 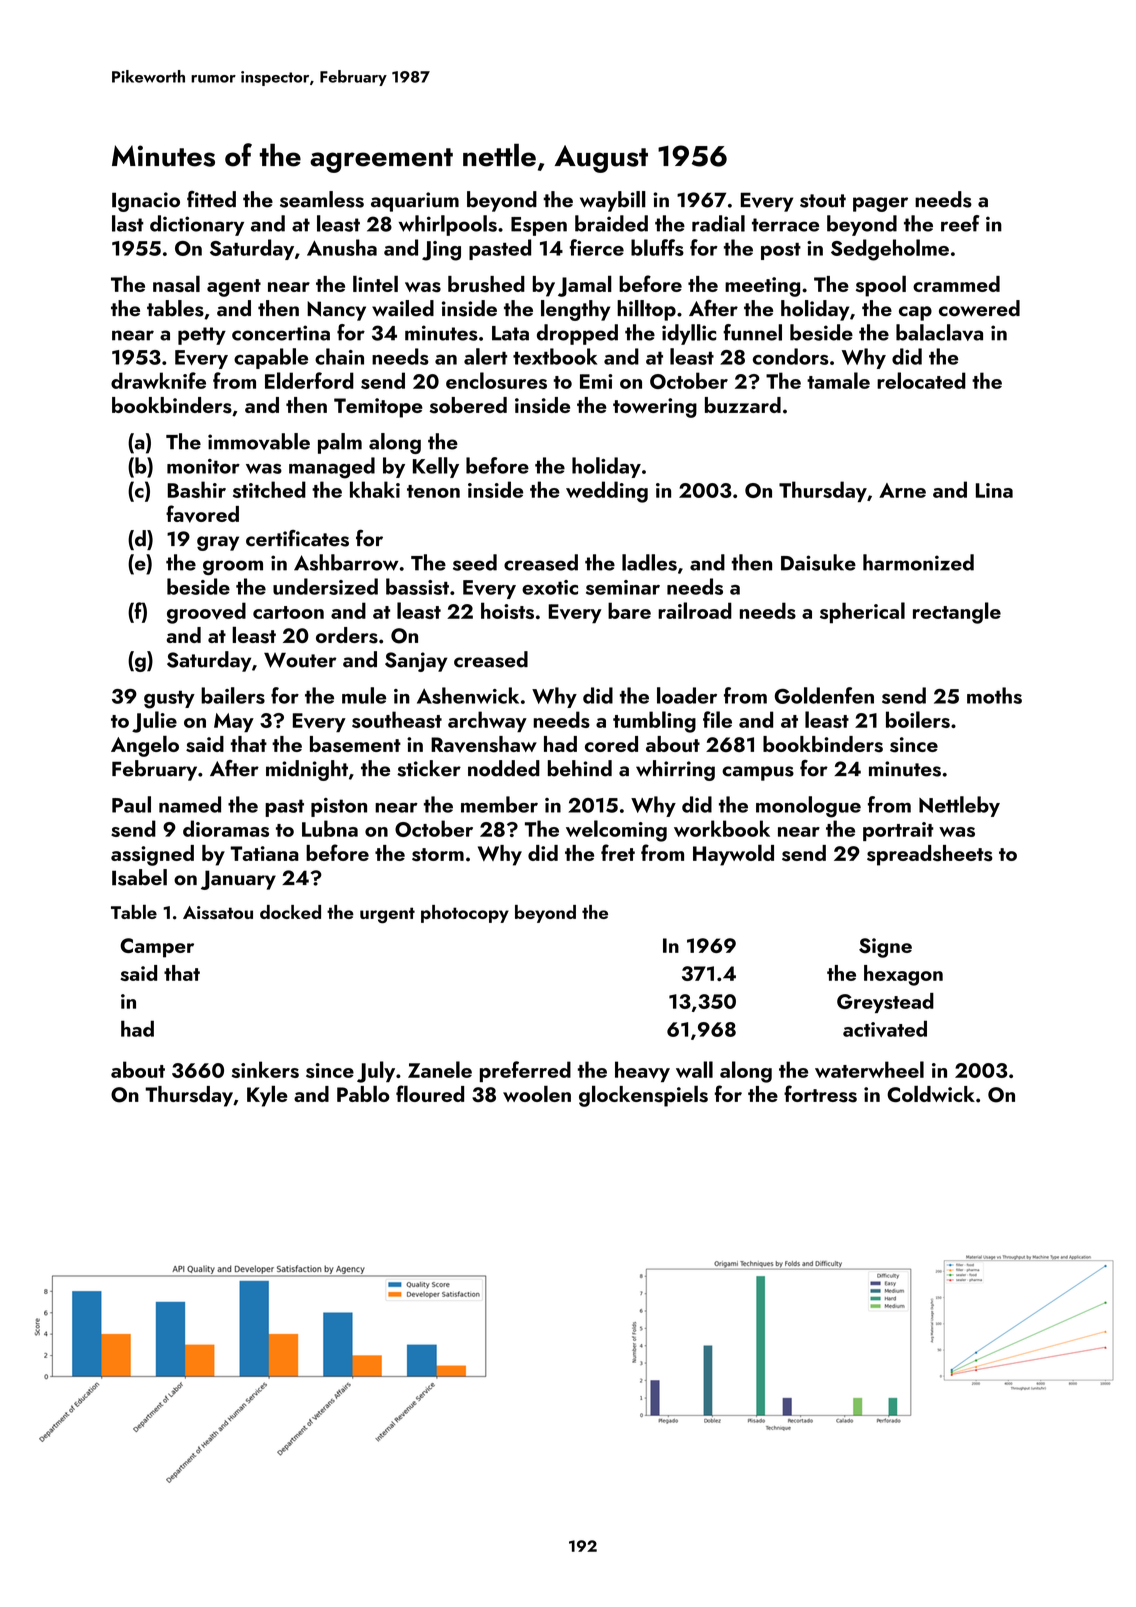 What do you see at coordinates (649, 562) in the screenshot?
I see `ladles` at bounding box center [649, 562].
